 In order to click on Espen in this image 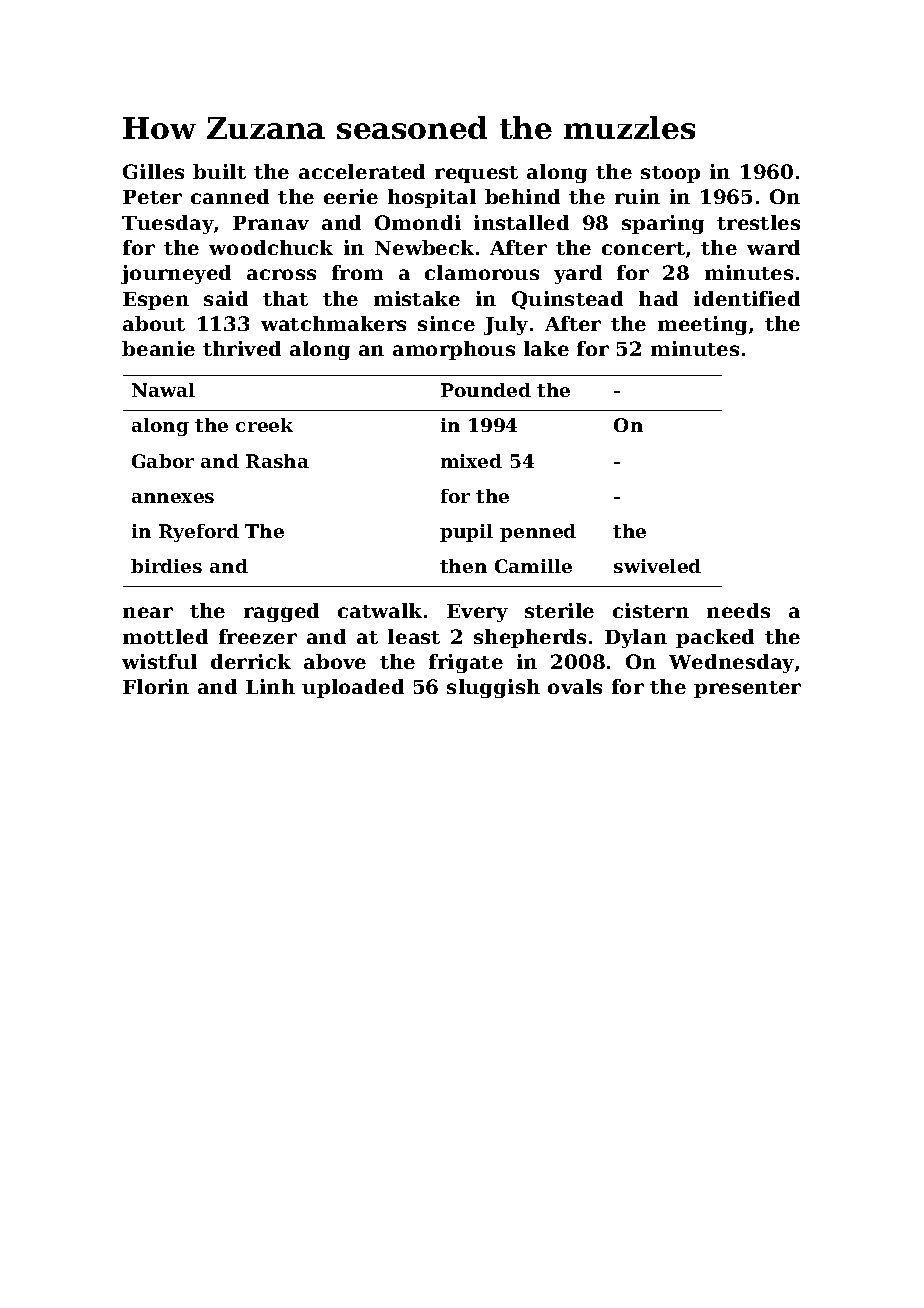, I will do `click(156, 301)`.
